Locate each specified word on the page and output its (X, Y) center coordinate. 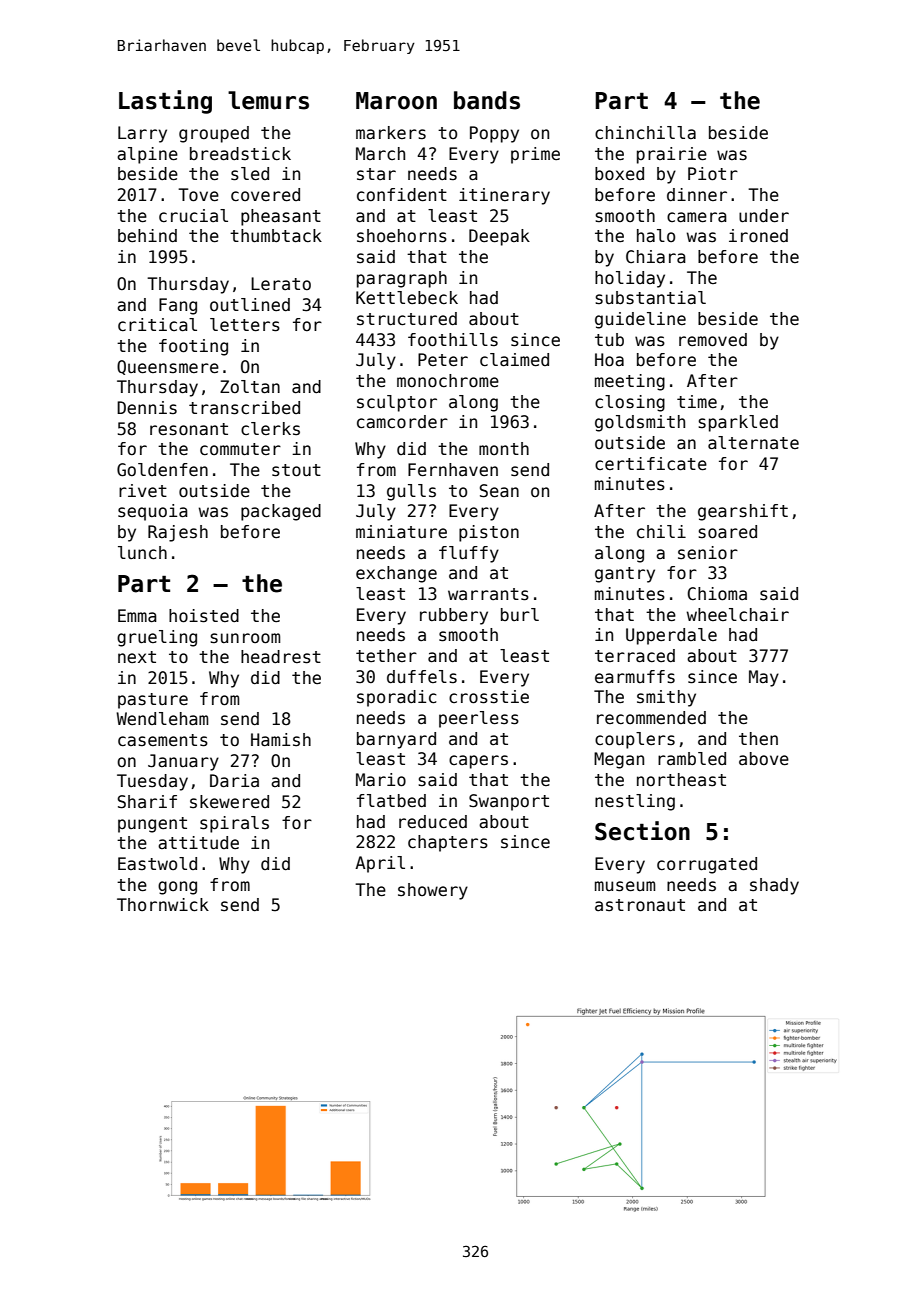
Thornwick (163, 905)
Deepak (499, 237)
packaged (281, 512)
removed (713, 340)
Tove (198, 195)
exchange (396, 574)
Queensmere (168, 367)
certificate (651, 464)
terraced (635, 656)
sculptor (397, 403)
